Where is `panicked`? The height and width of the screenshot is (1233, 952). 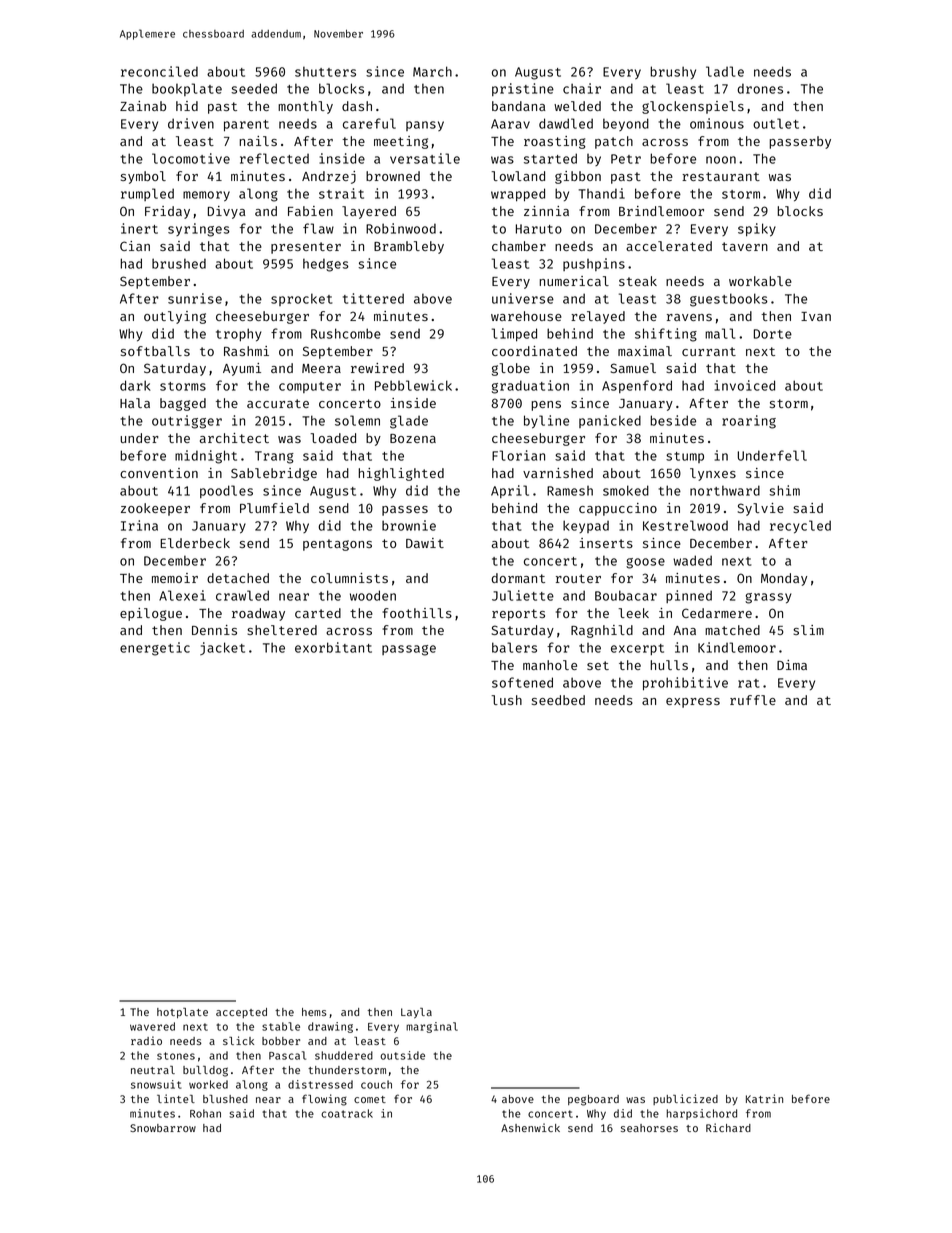 panicked is located at coordinates (610, 421).
